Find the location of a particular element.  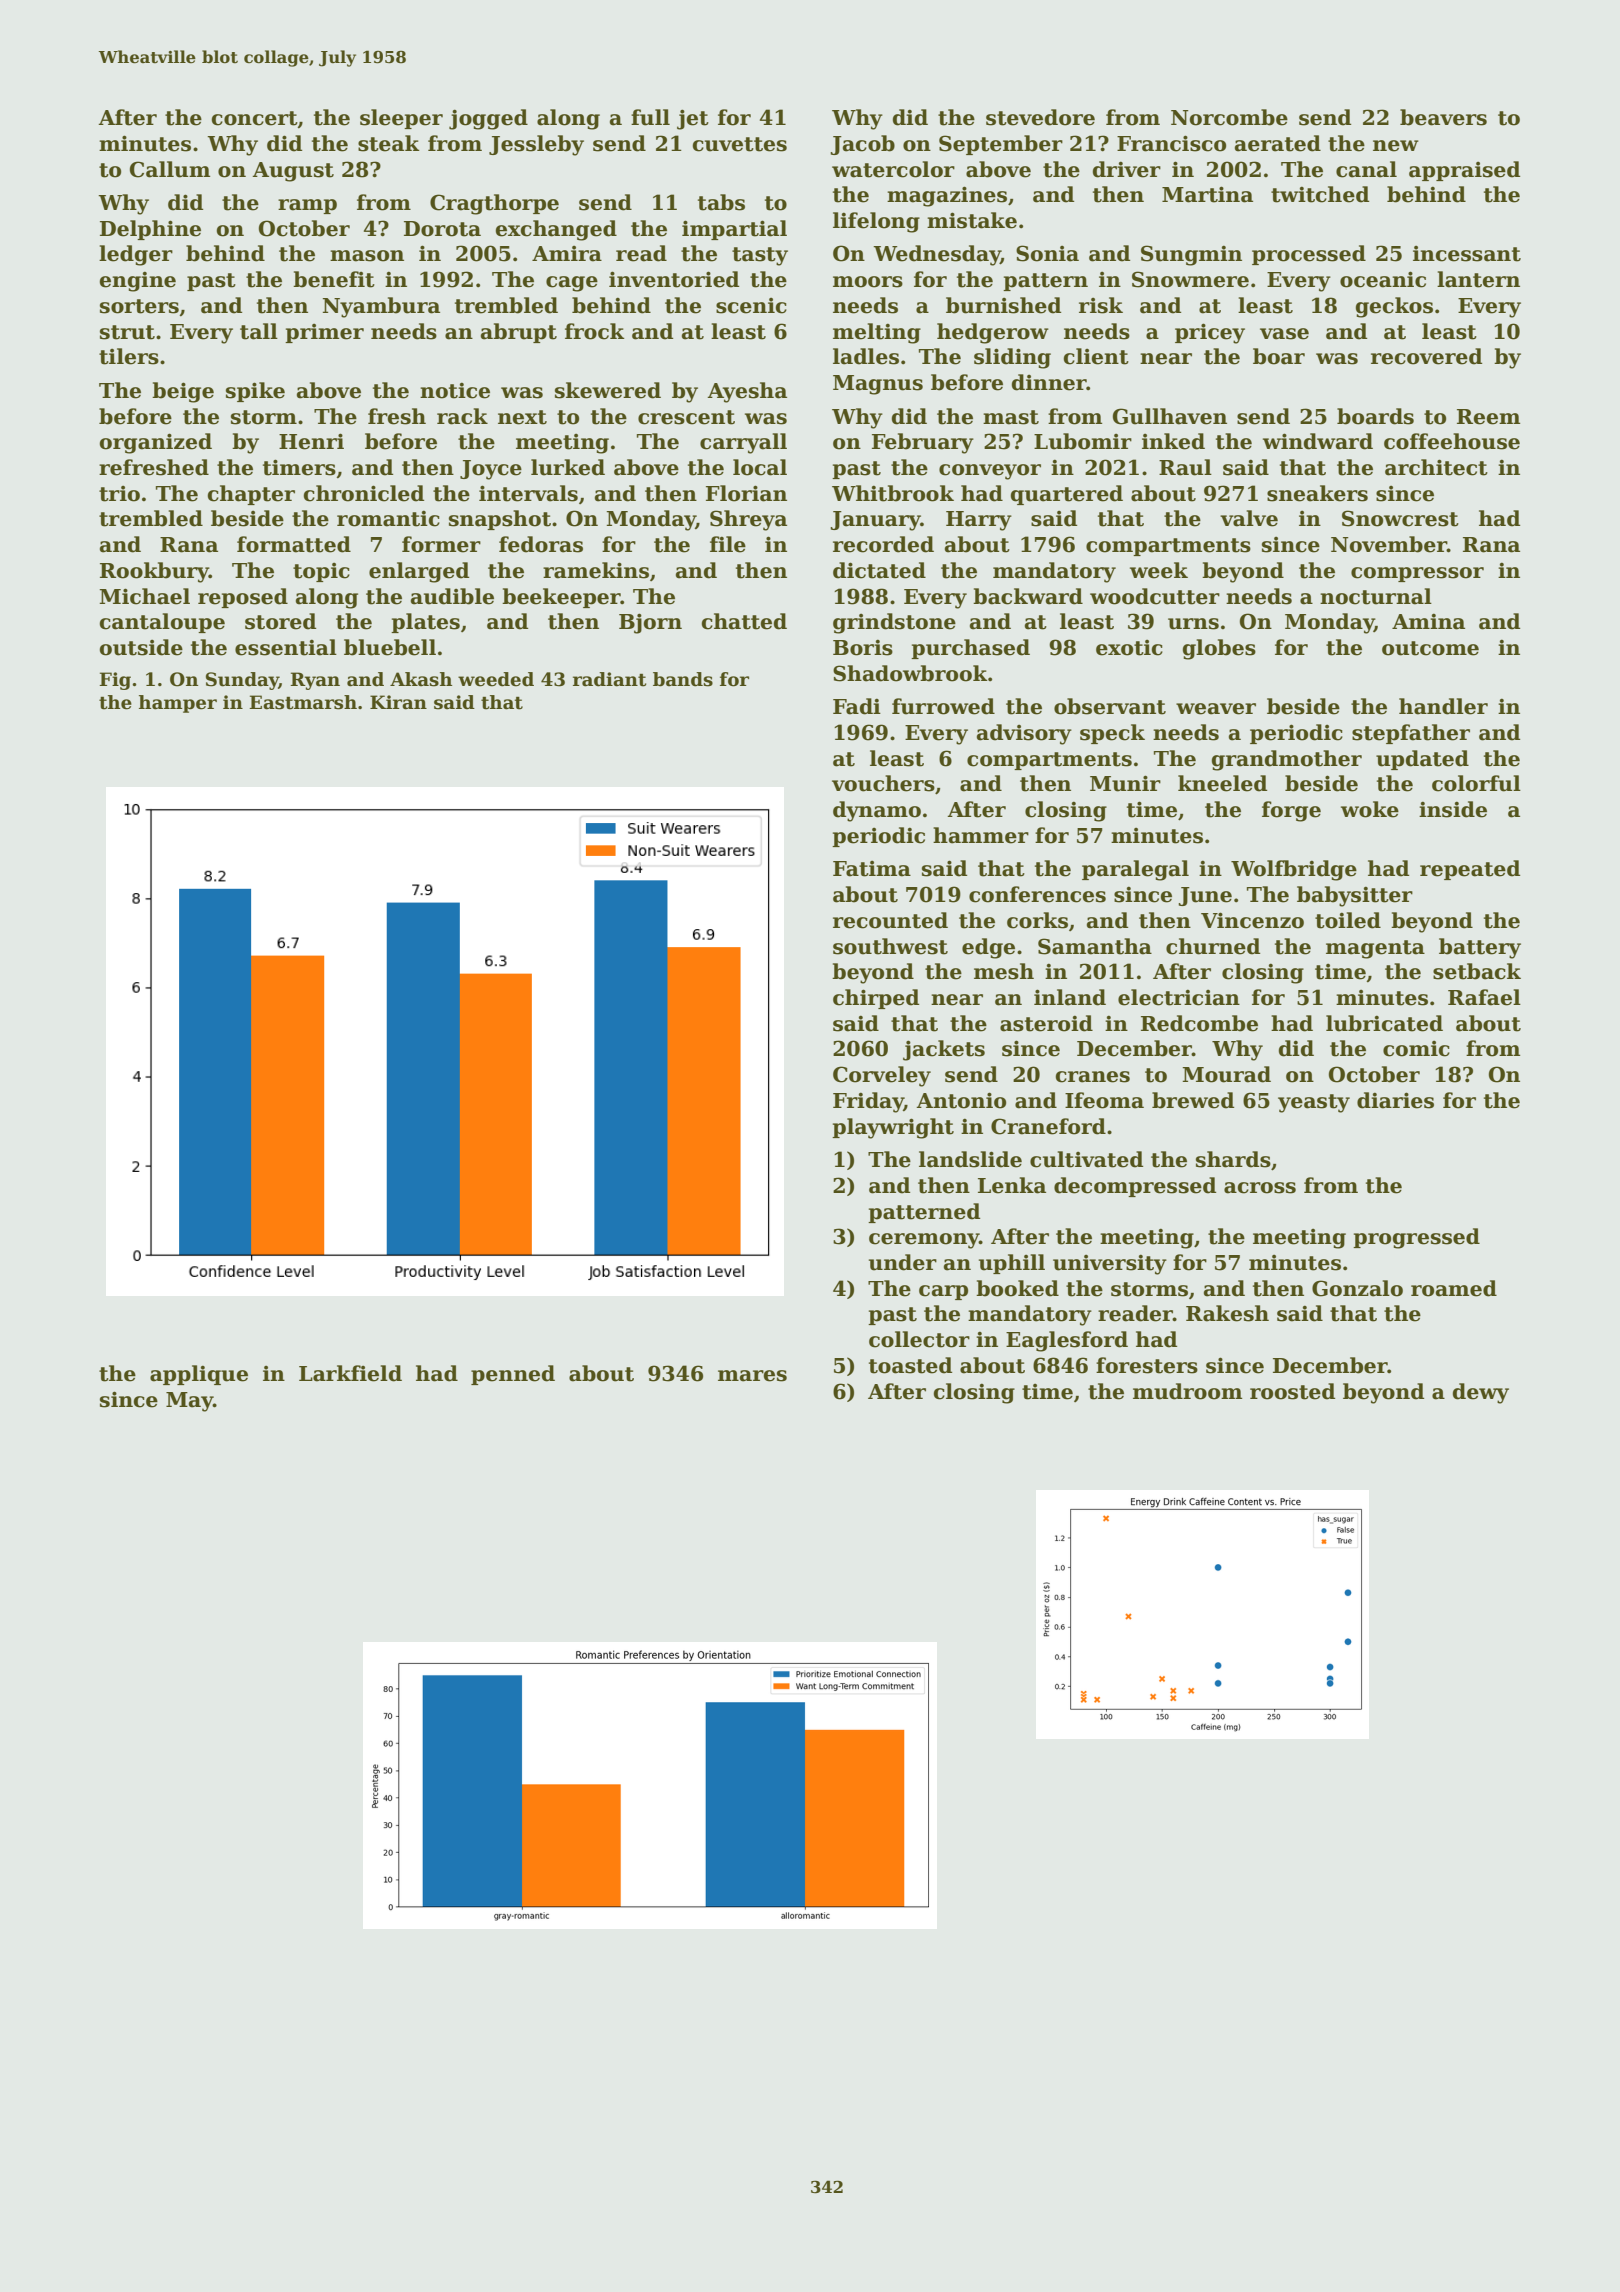

university is located at coordinates (1110, 1264).
